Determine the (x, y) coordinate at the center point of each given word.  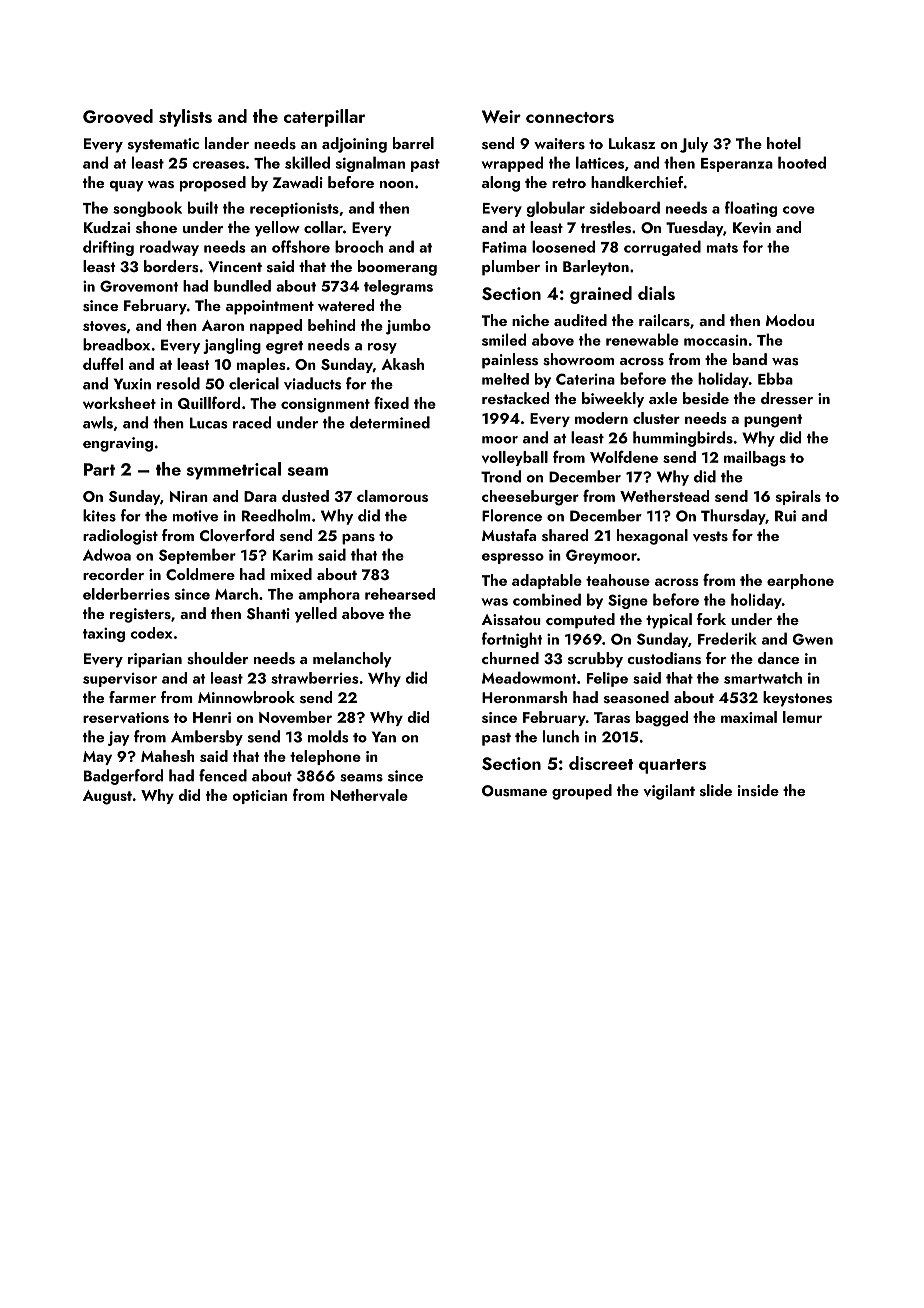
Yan (384, 737)
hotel (784, 143)
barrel (413, 143)
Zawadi (298, 182)
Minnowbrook (246, 697)
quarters (672, 766)
